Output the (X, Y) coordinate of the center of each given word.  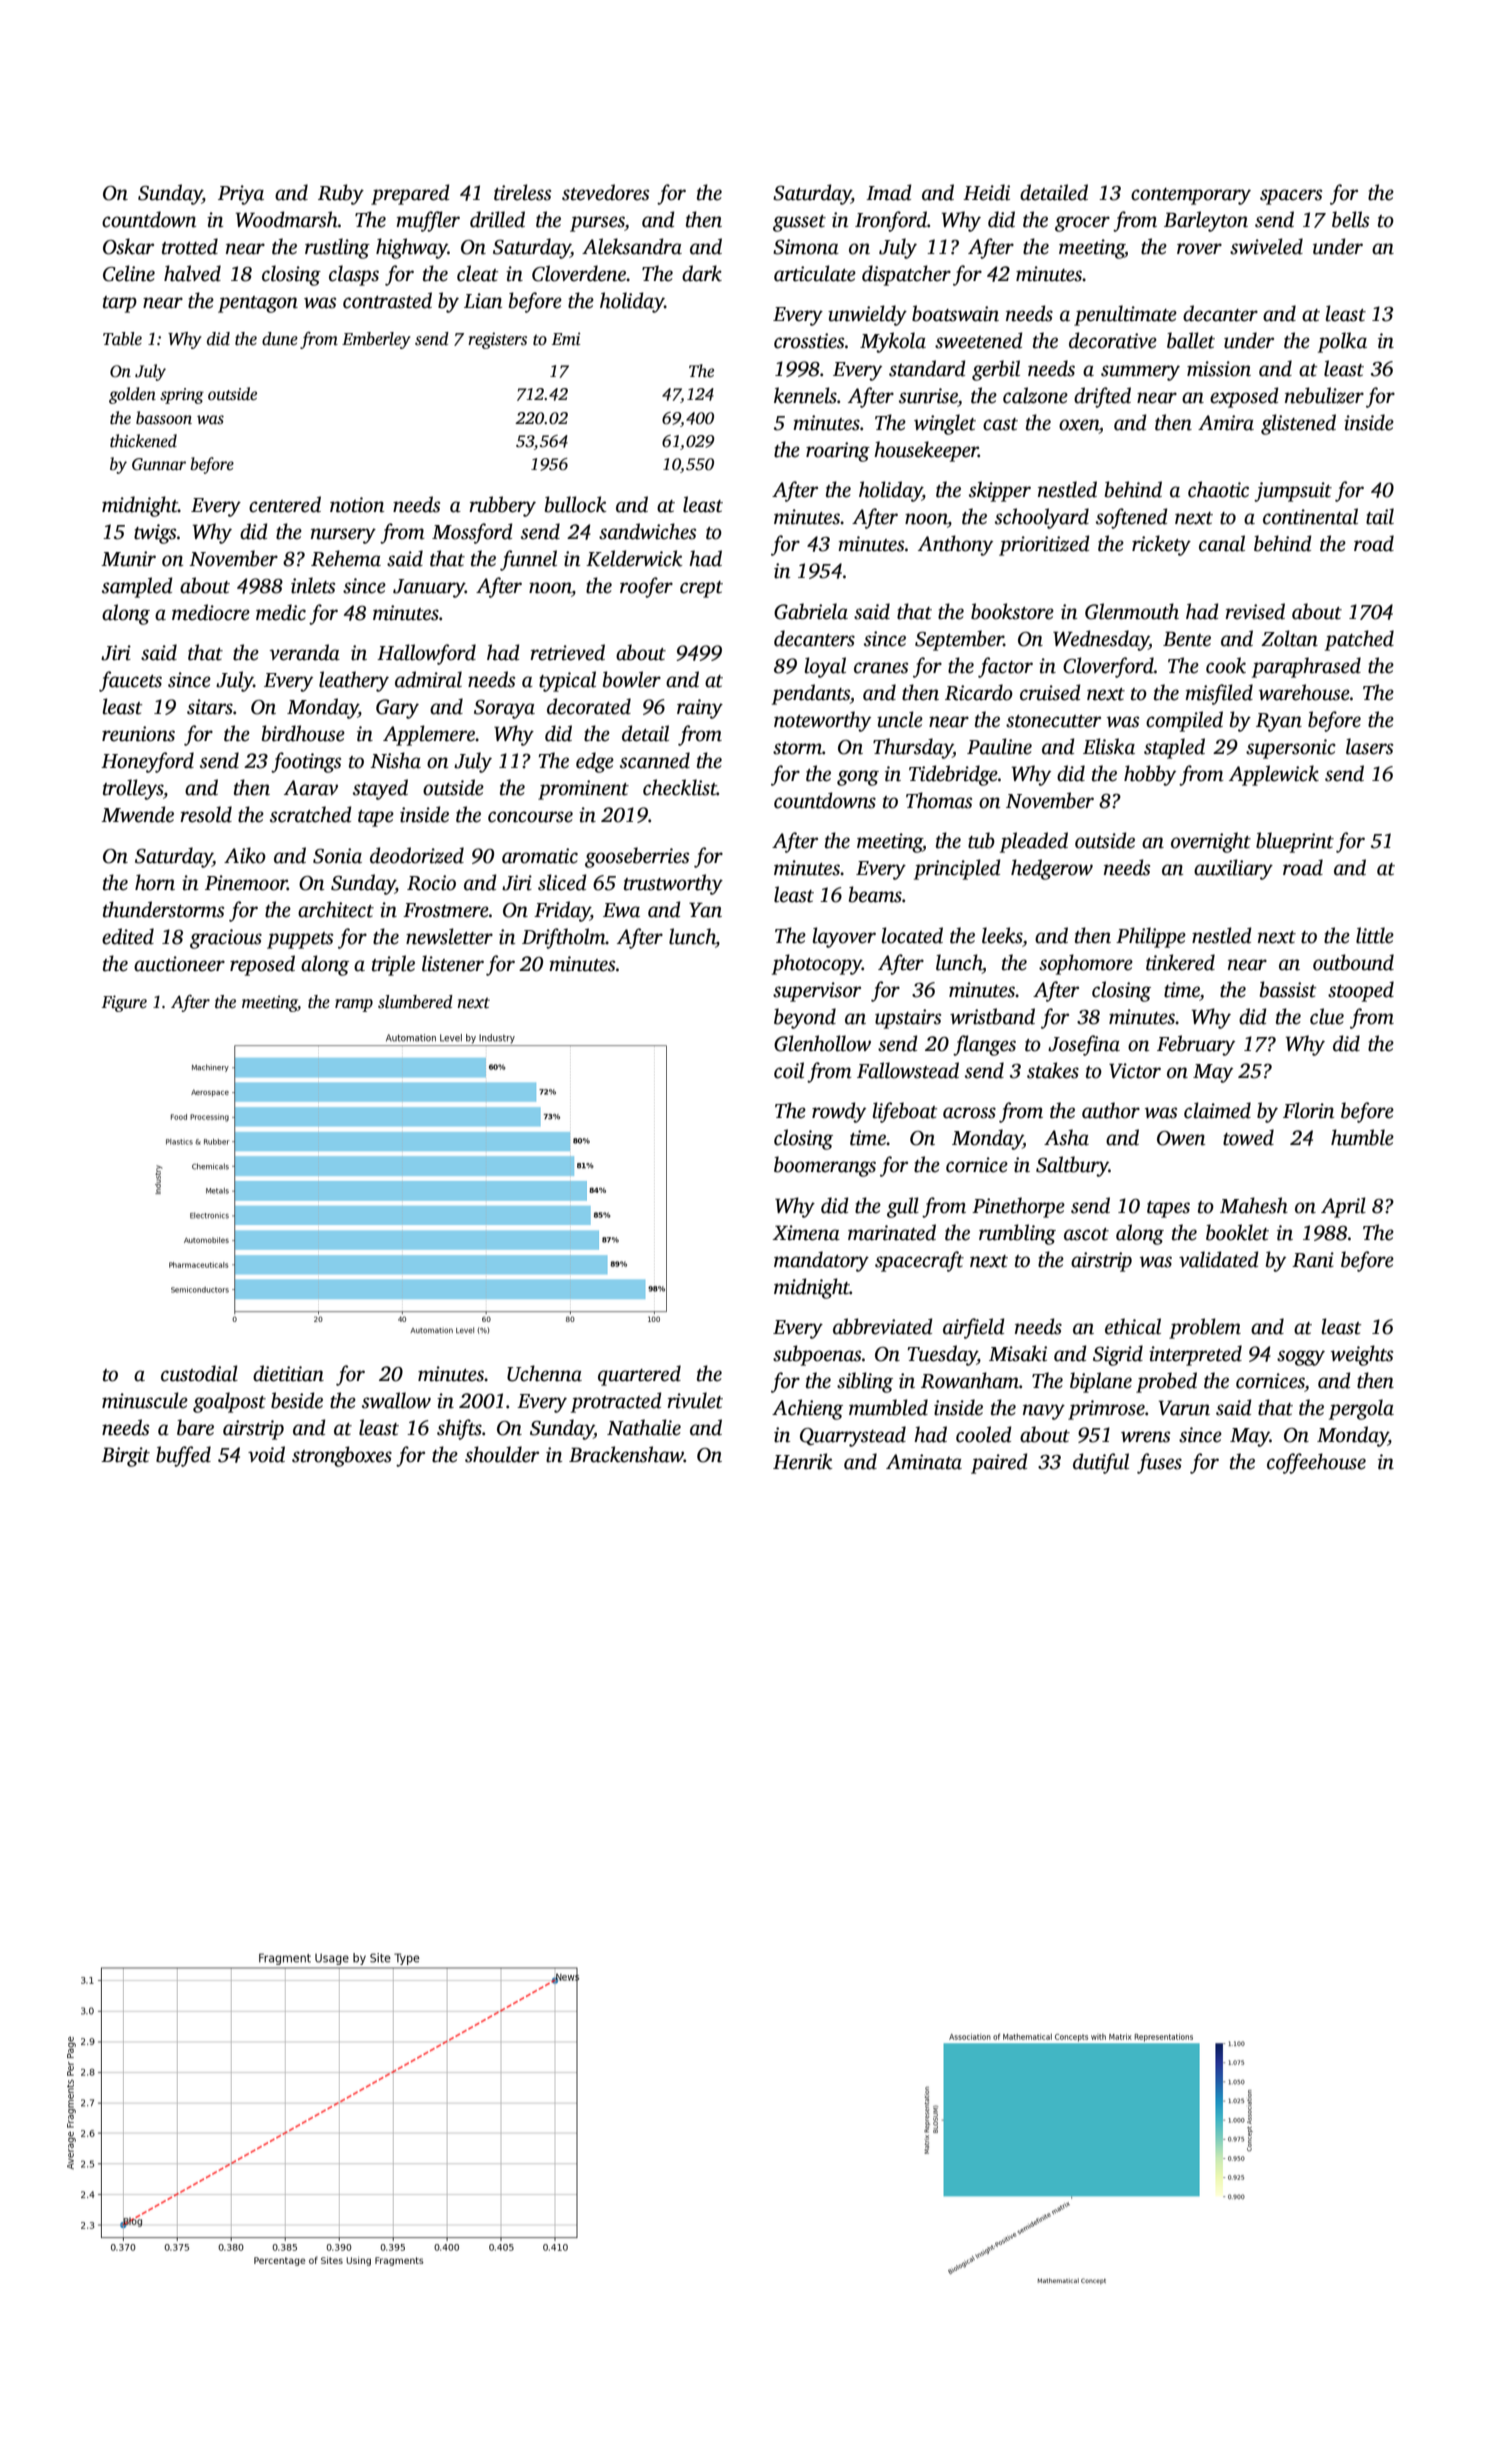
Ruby (341, 194)
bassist (1288, 989)
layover (844, 937)
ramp (354, 1005)
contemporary (1191, 196)
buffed (183, 1456)
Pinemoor (246, 883)
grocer (1082, 224)
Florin (1308, 1110)
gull (903, 1207)
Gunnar (159, 464)
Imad (889, 192)
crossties (809, 341)
